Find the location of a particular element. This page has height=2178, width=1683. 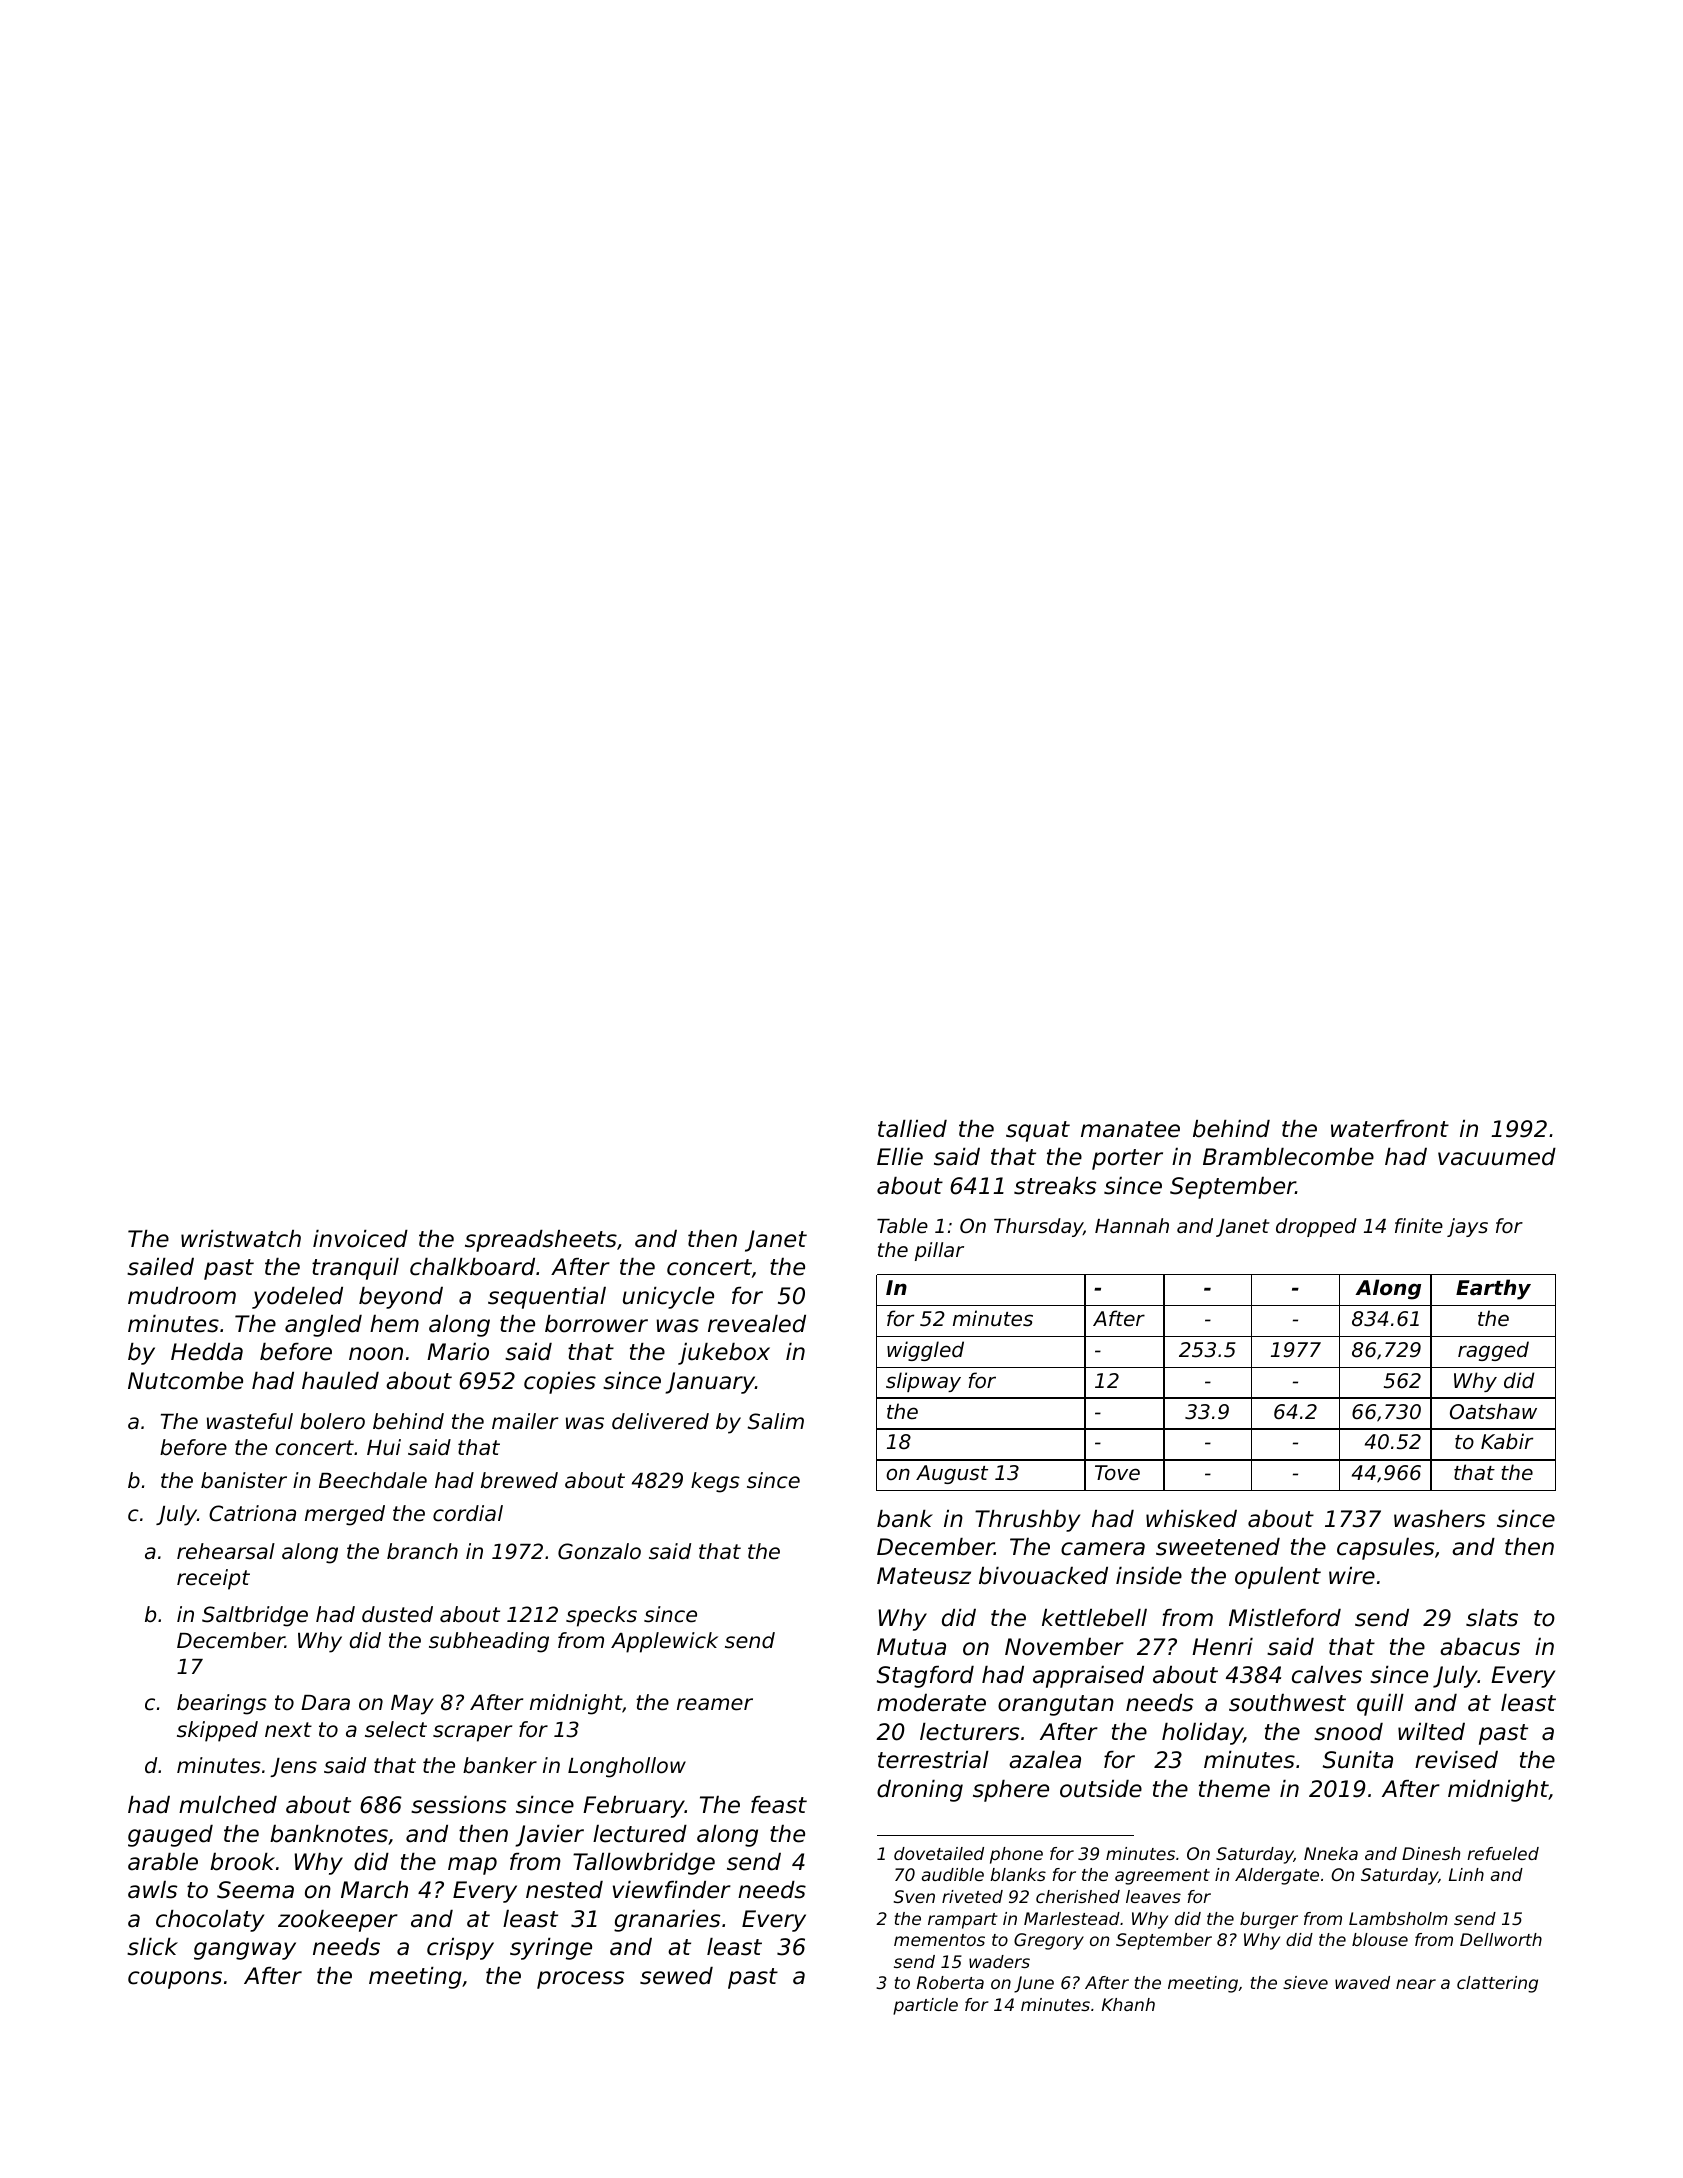

coupons is located at coordinates (175, 1980).
